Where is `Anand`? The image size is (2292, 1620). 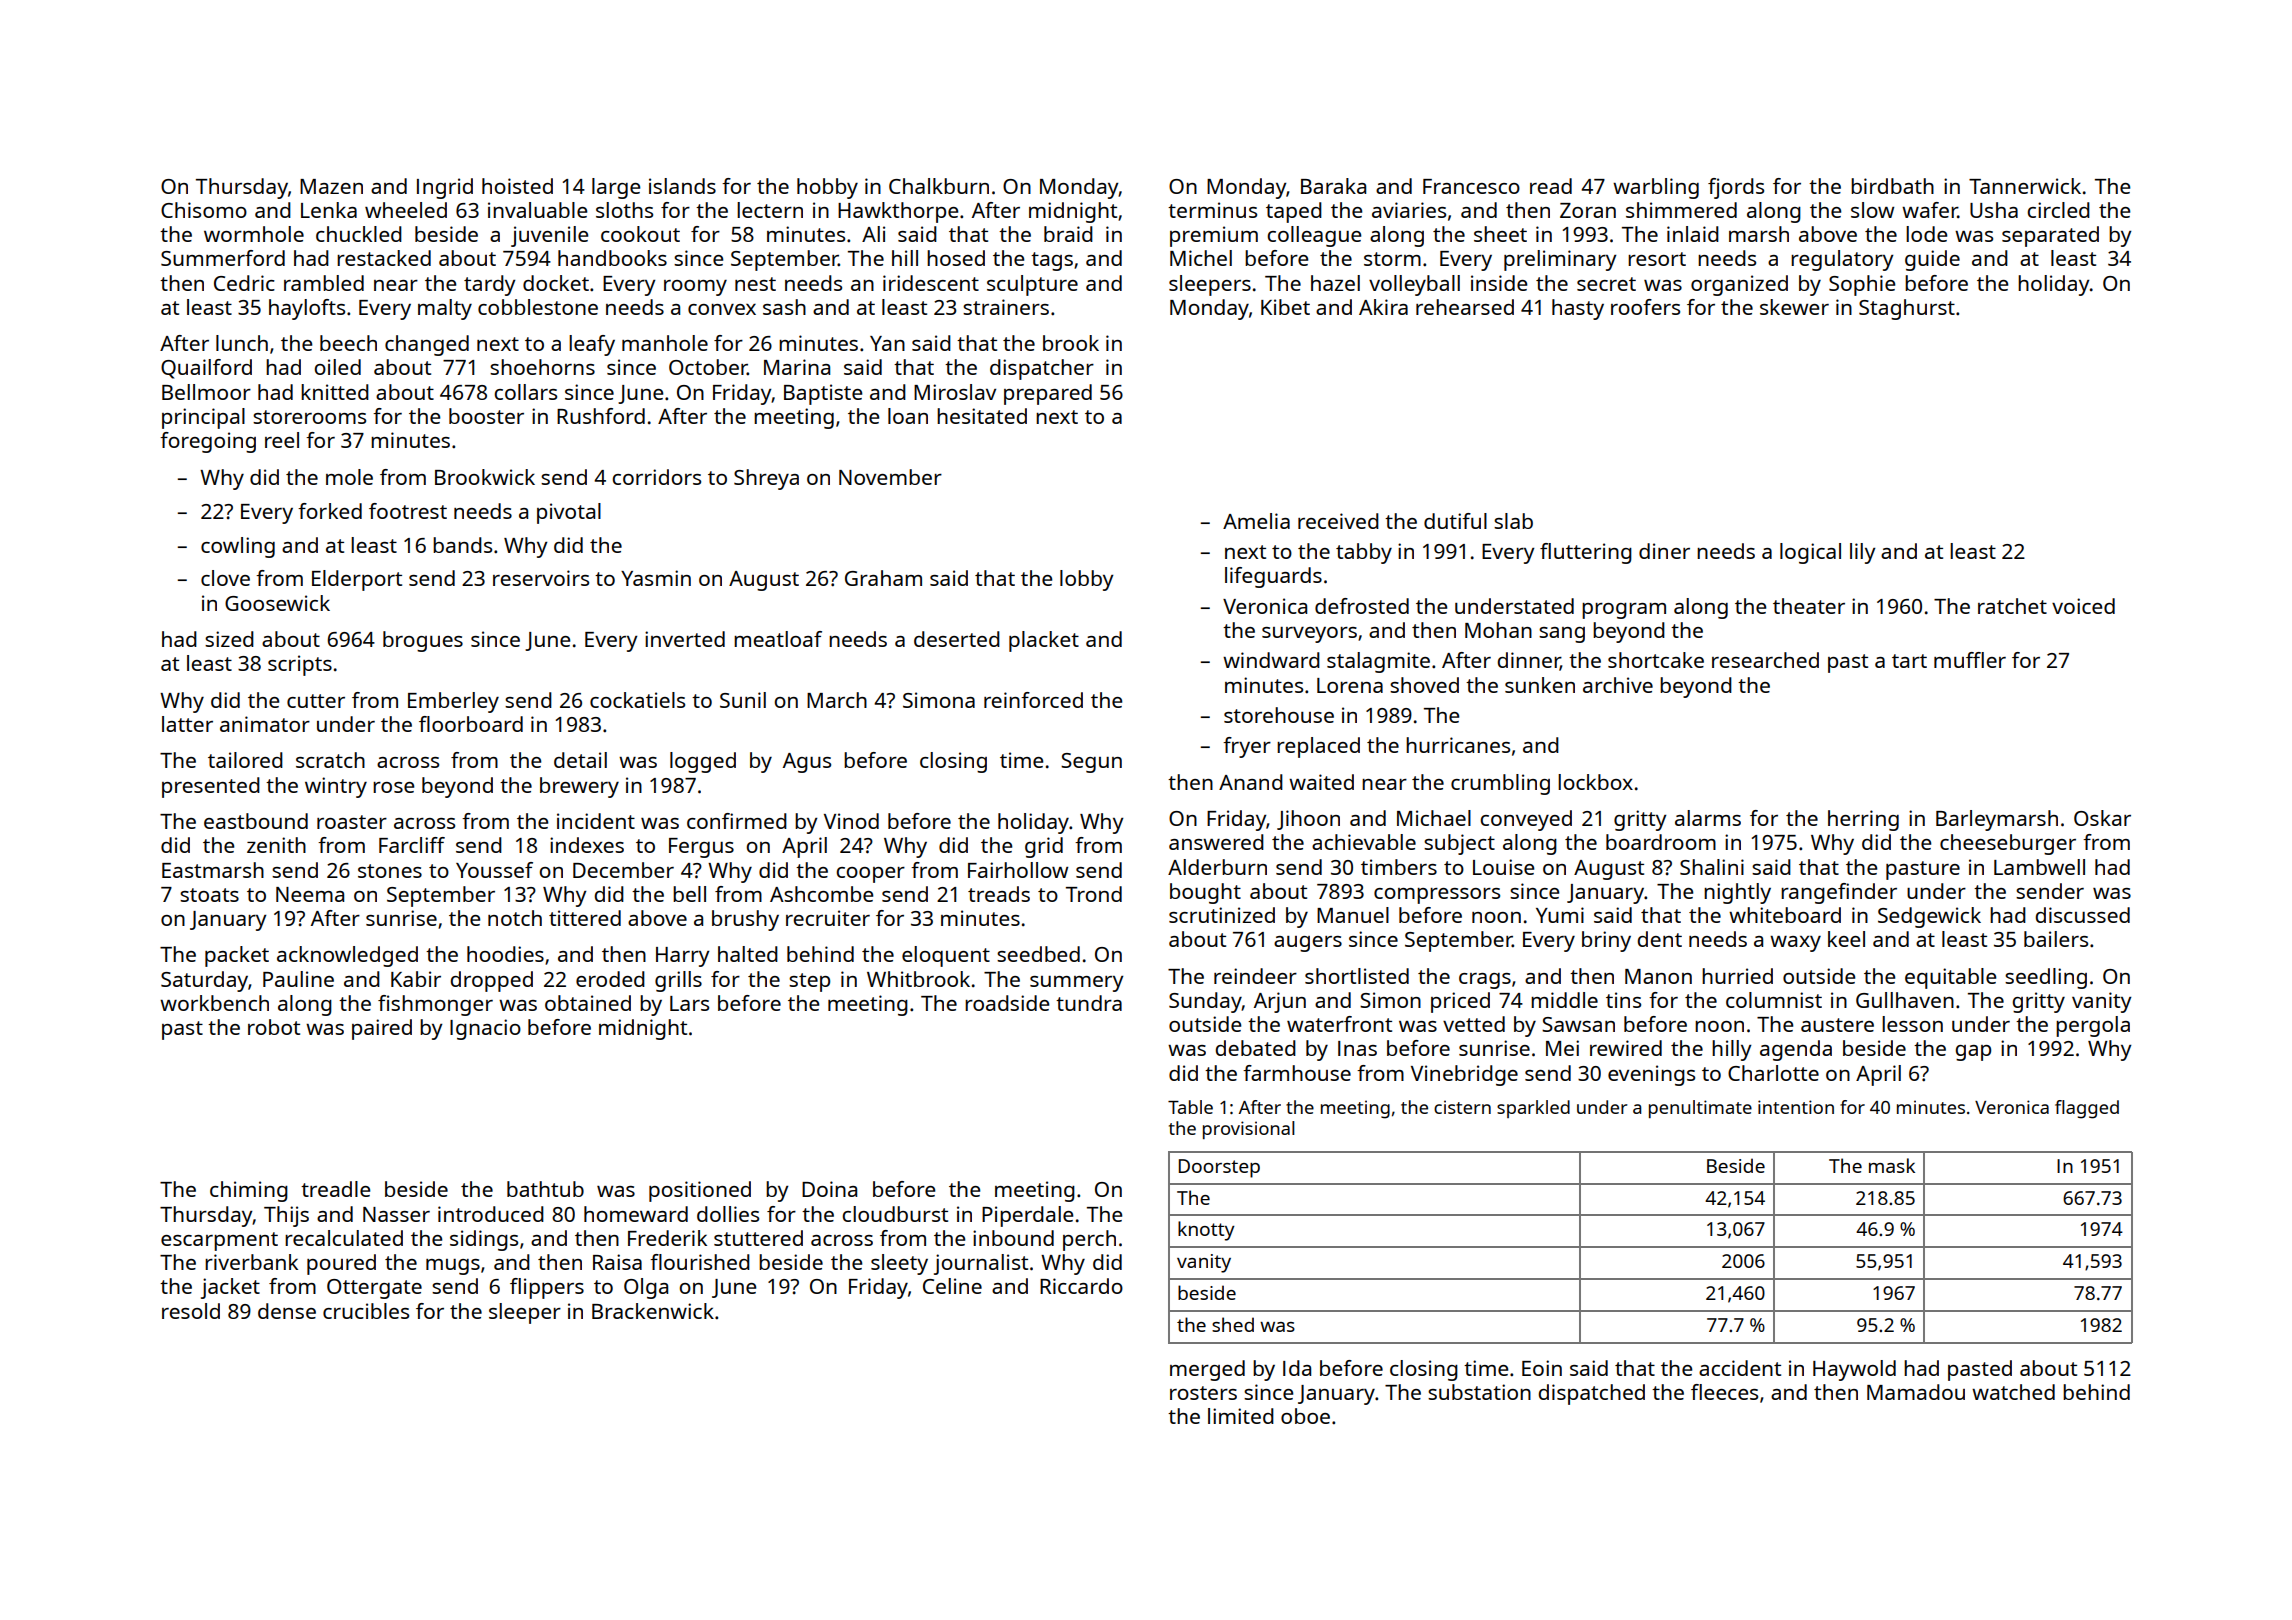 Anand is located at coordinates (1251, 782).
